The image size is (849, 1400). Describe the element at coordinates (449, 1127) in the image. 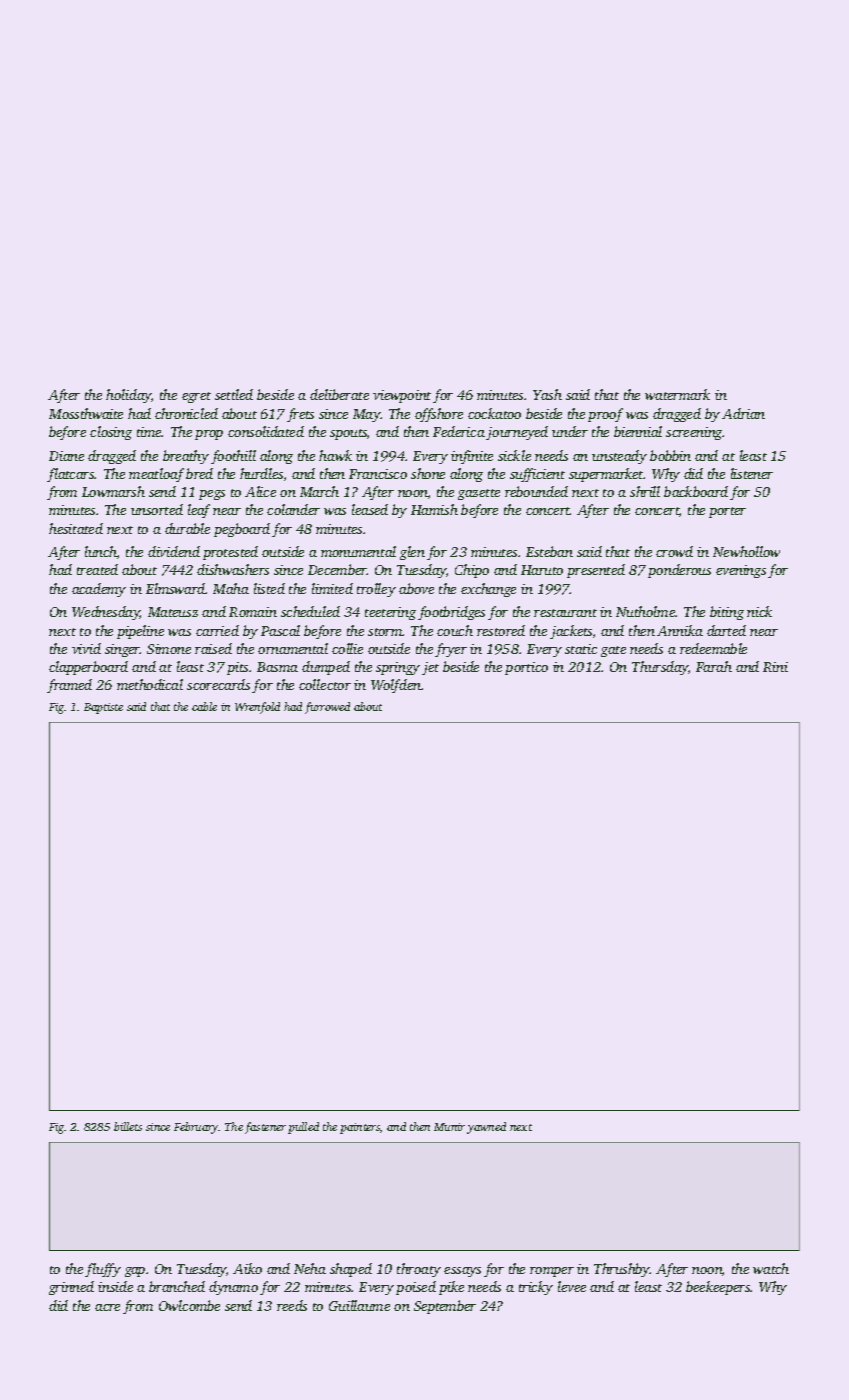

I see `Munir` at that location.
